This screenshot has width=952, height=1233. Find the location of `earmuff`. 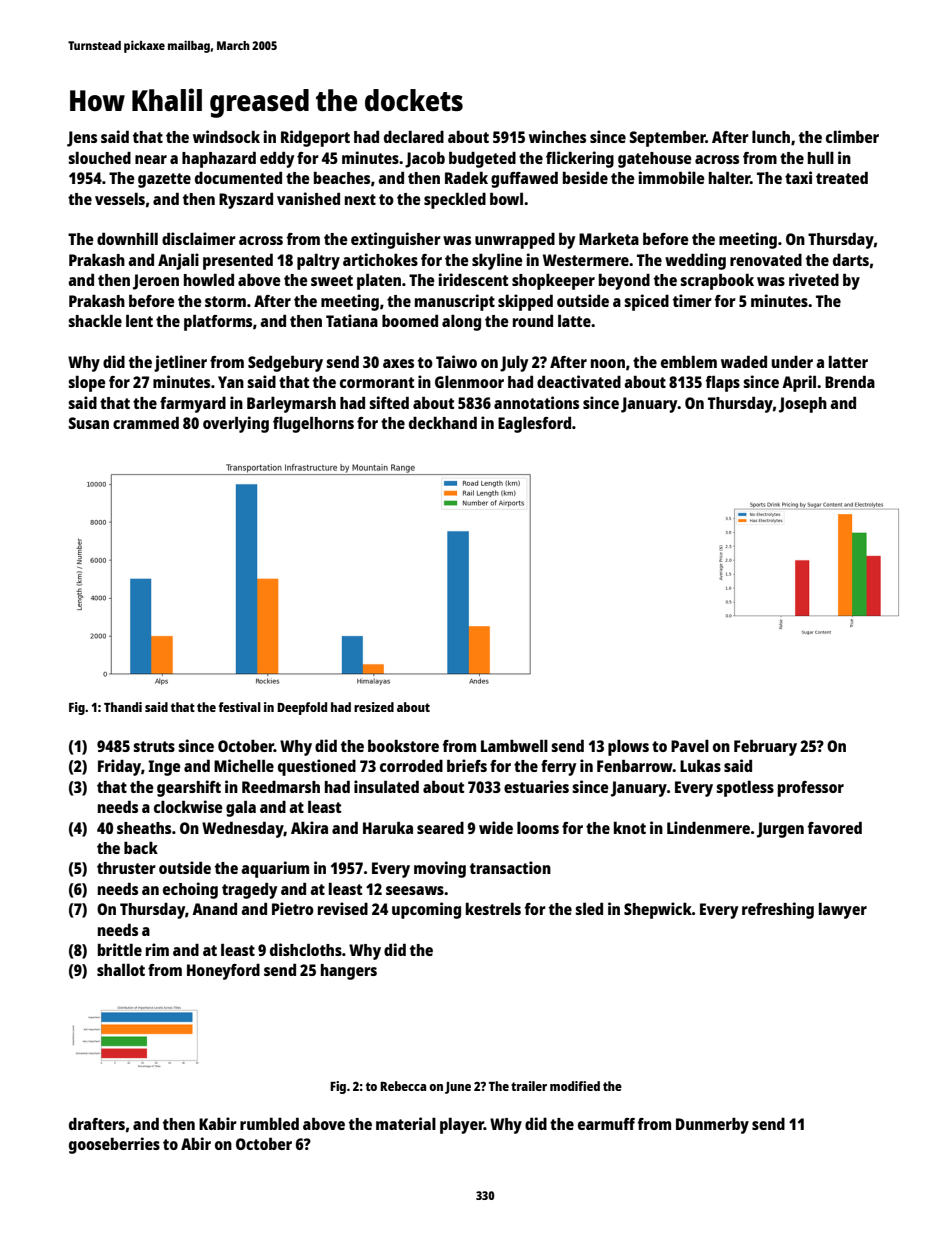

earmuff is located at coordinates (606, 1124).
